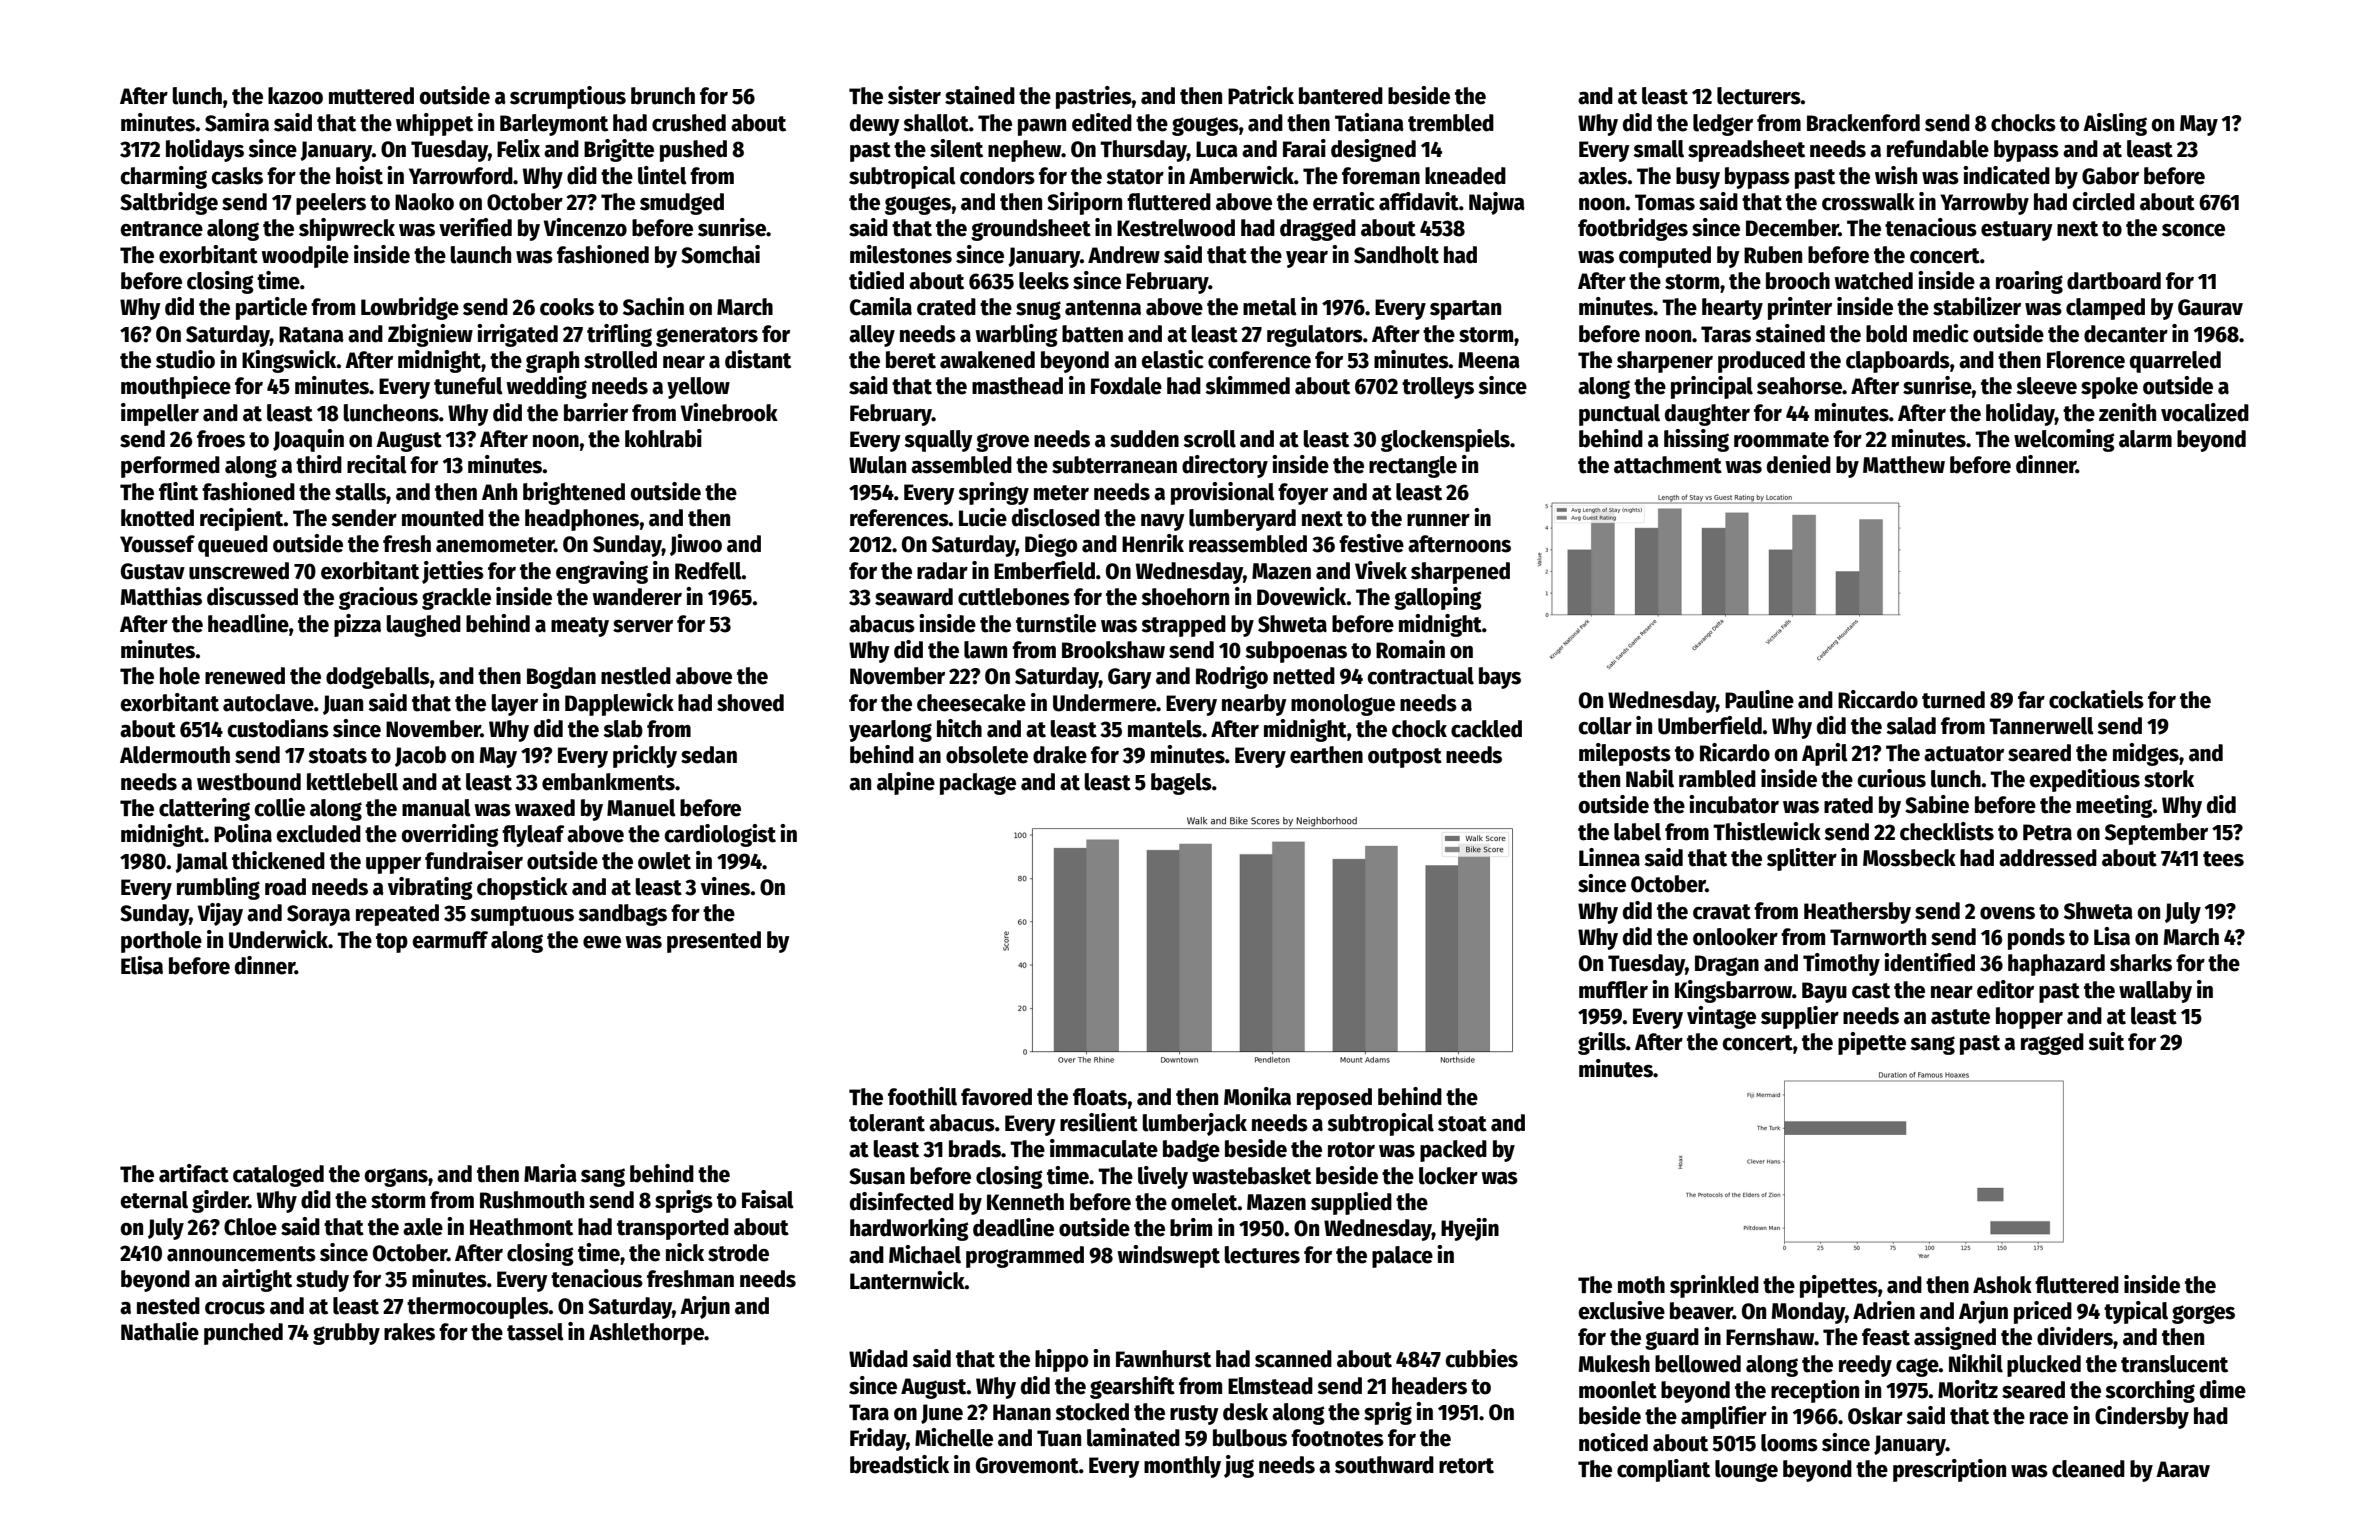 The image size is (2377, 1538). I want to click on cravat, so click(1722, 912).
